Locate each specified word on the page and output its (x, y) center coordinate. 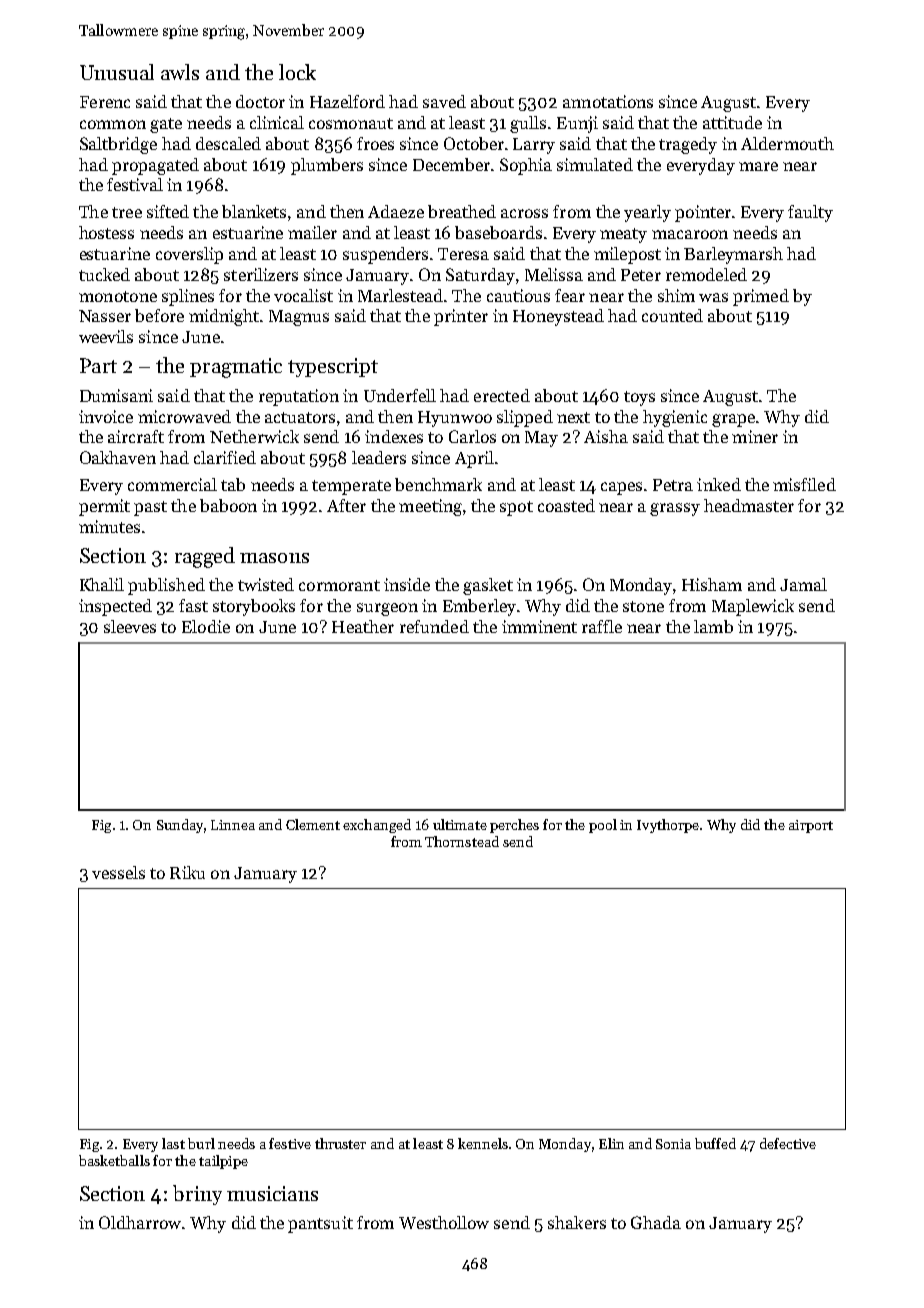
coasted (566, 505)
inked (719, 484)
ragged (205, 557)
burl (201, 1143)
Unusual (117, 72)
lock (297, 72)
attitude (732, 122)
